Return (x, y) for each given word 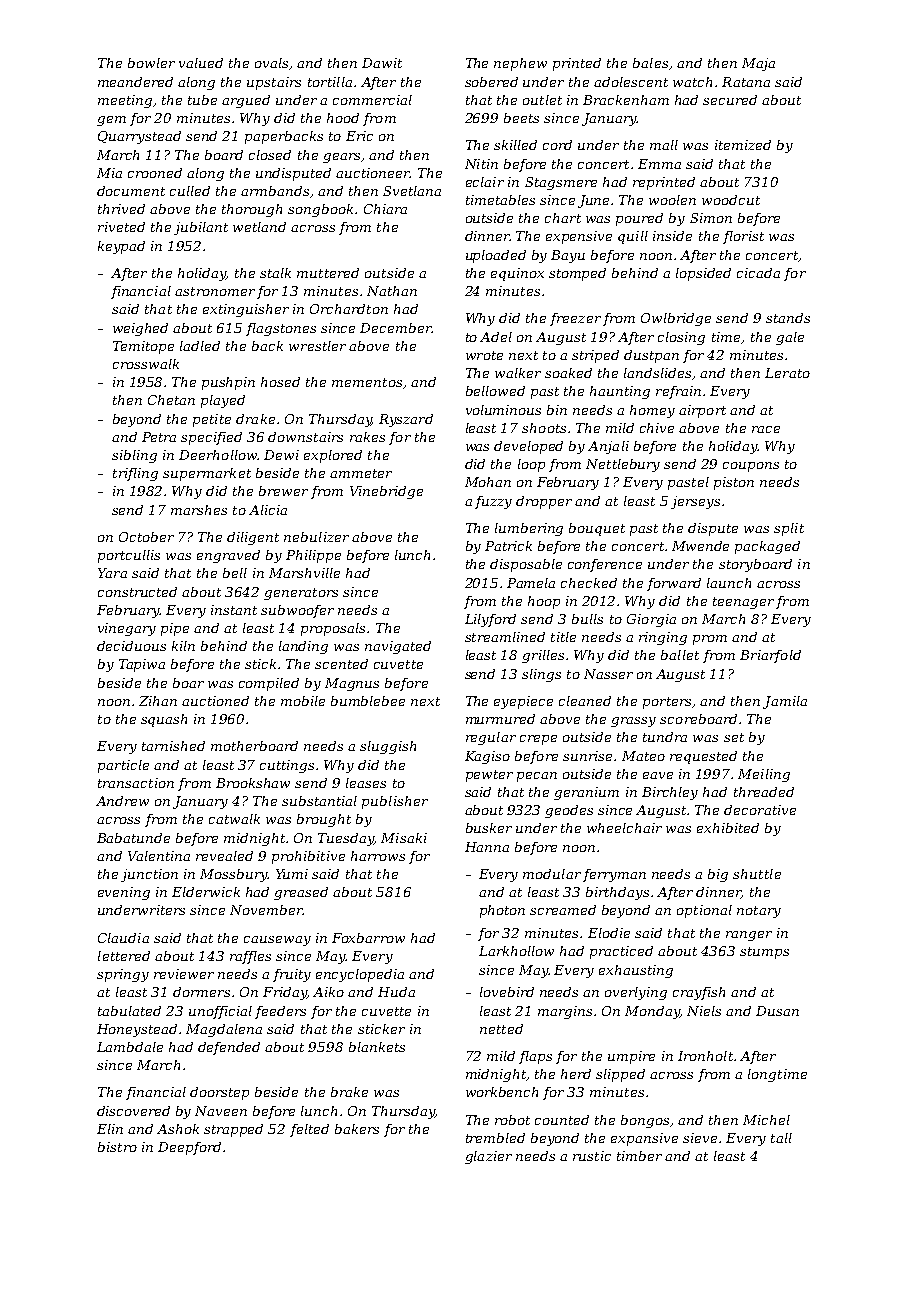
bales (650, 63)
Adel (496, 337)
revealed (224, 856)
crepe (538, 740)
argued (246, 101)
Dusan (777, 1011)
